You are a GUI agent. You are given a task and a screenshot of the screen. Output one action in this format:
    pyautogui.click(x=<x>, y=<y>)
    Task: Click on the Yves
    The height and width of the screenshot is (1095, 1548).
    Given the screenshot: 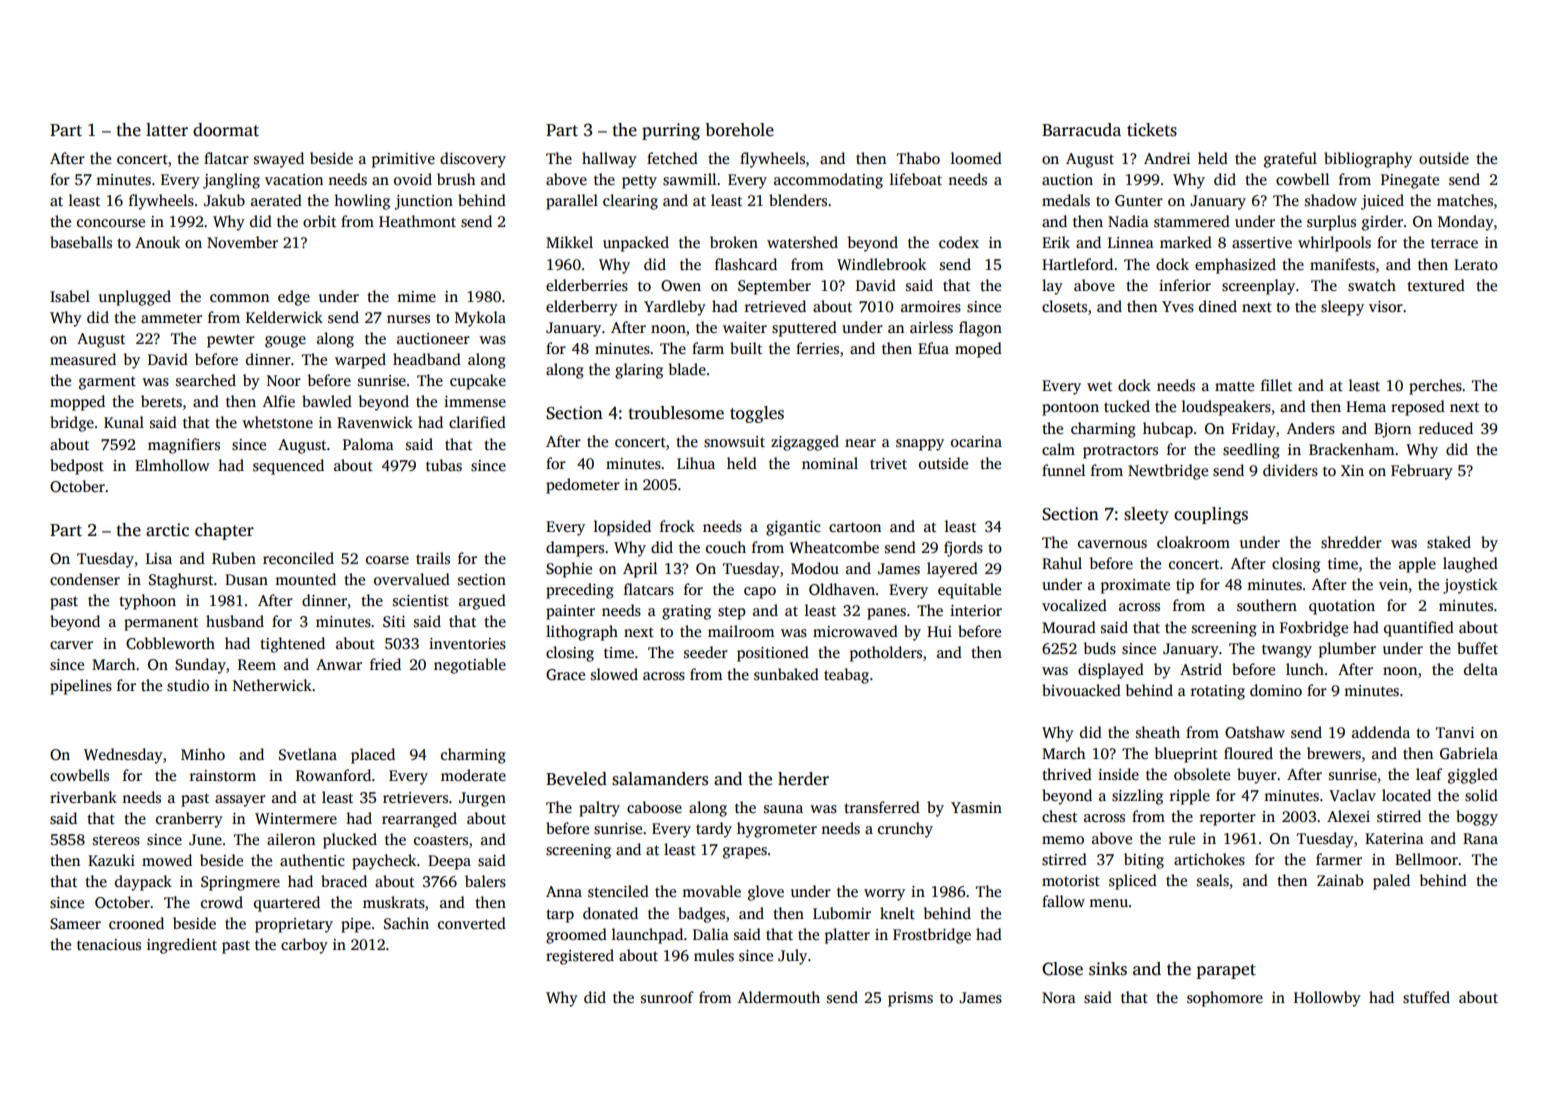 What is the action you would take?
    pyautogui.click(x=1178, y=307)
